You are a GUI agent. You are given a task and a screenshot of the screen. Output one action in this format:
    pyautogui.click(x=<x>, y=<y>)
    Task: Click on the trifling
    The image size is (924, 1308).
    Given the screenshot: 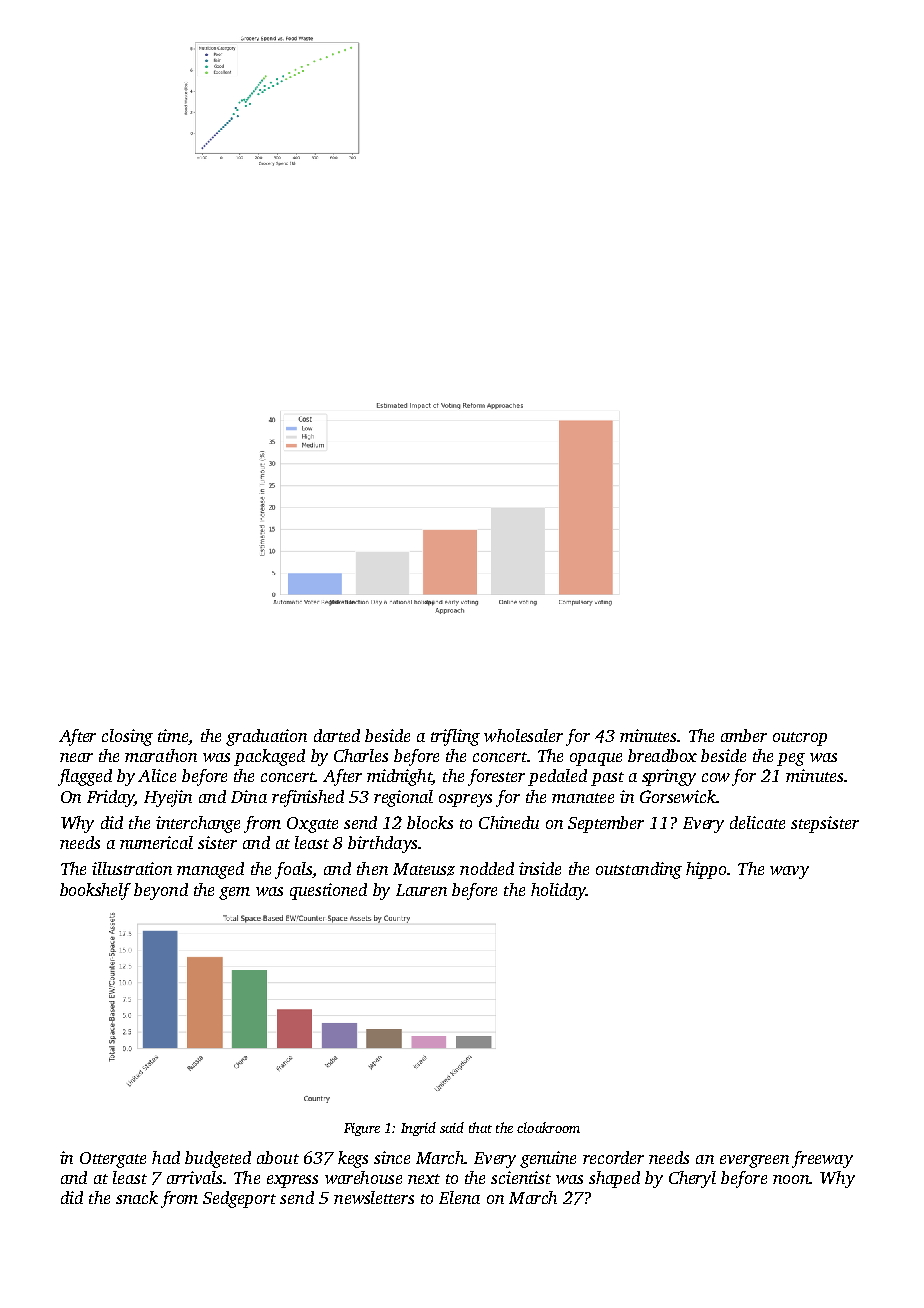 What is the action you would take?
    pyautogui.click(x=455, y=737)
